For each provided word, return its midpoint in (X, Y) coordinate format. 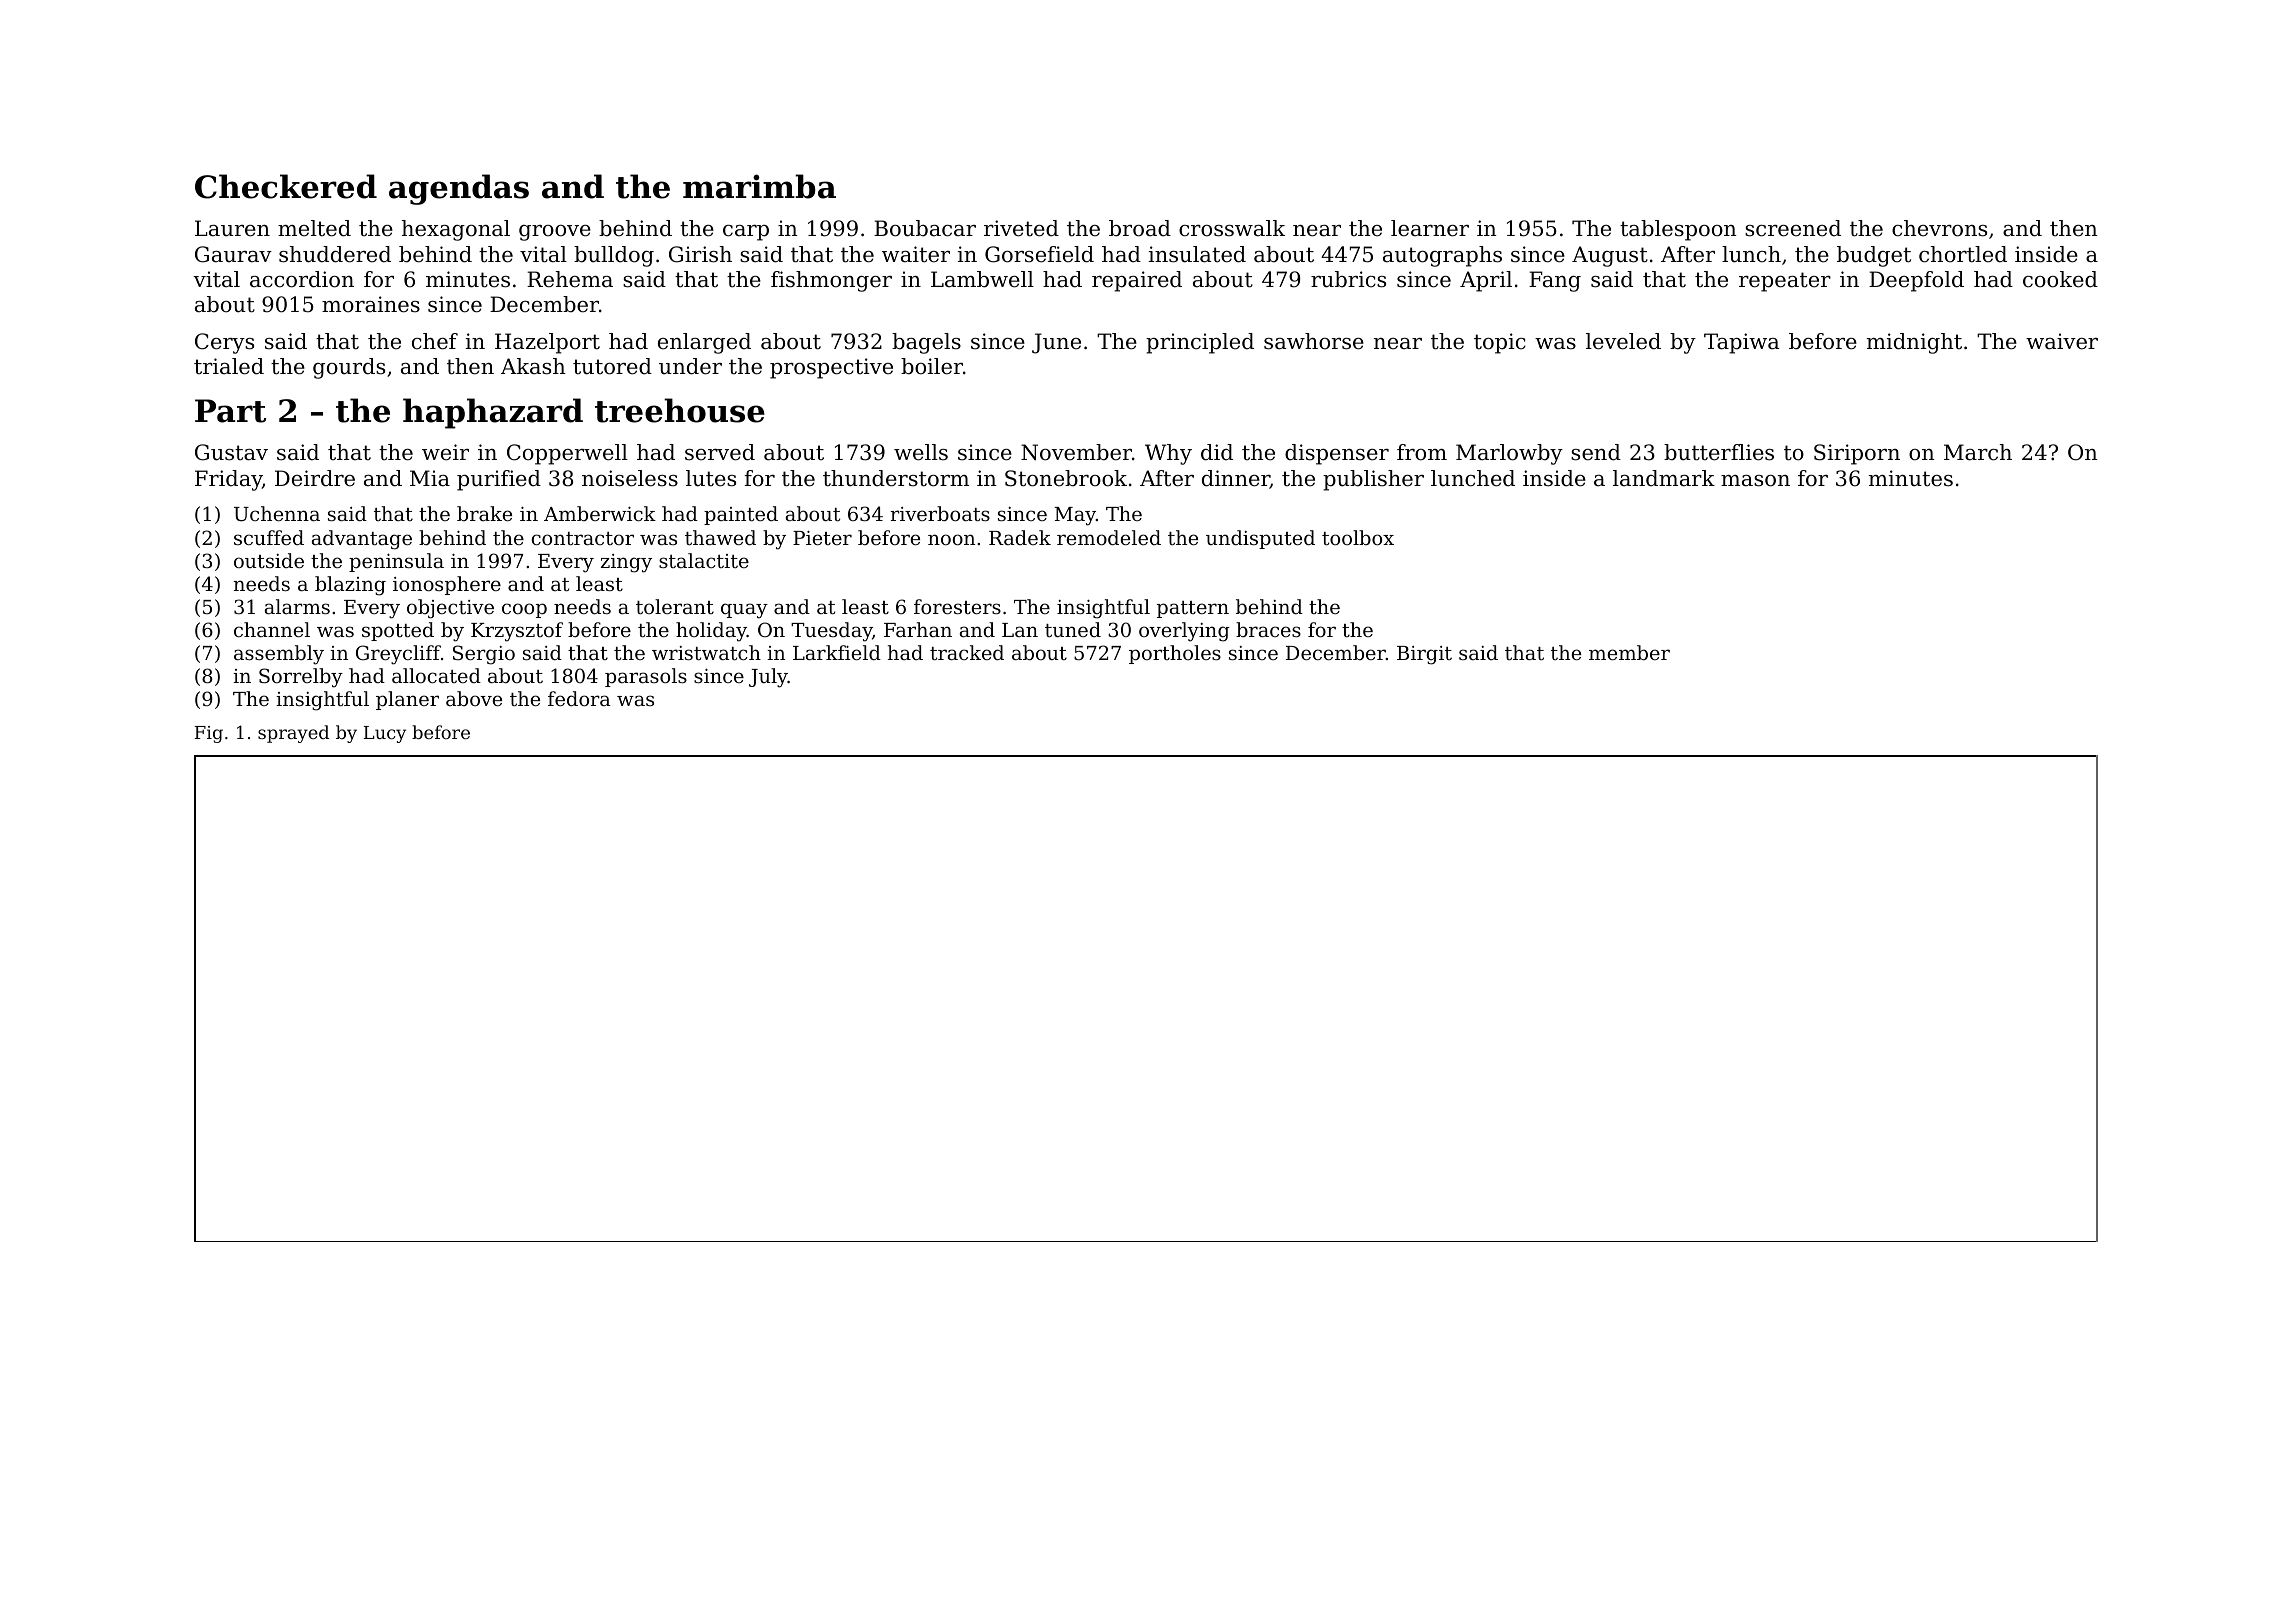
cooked (2060, 279)
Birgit (1424, 655)
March (1978, 452)
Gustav (231, 452)
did (1217, 452)
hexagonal (456, 230)
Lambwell (982, 279)
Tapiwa (1741, 343)
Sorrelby (301, 678)
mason (1755, 481)
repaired (1137, 281)
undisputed (1260, 539)
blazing (350, 586)
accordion (302, 279)
